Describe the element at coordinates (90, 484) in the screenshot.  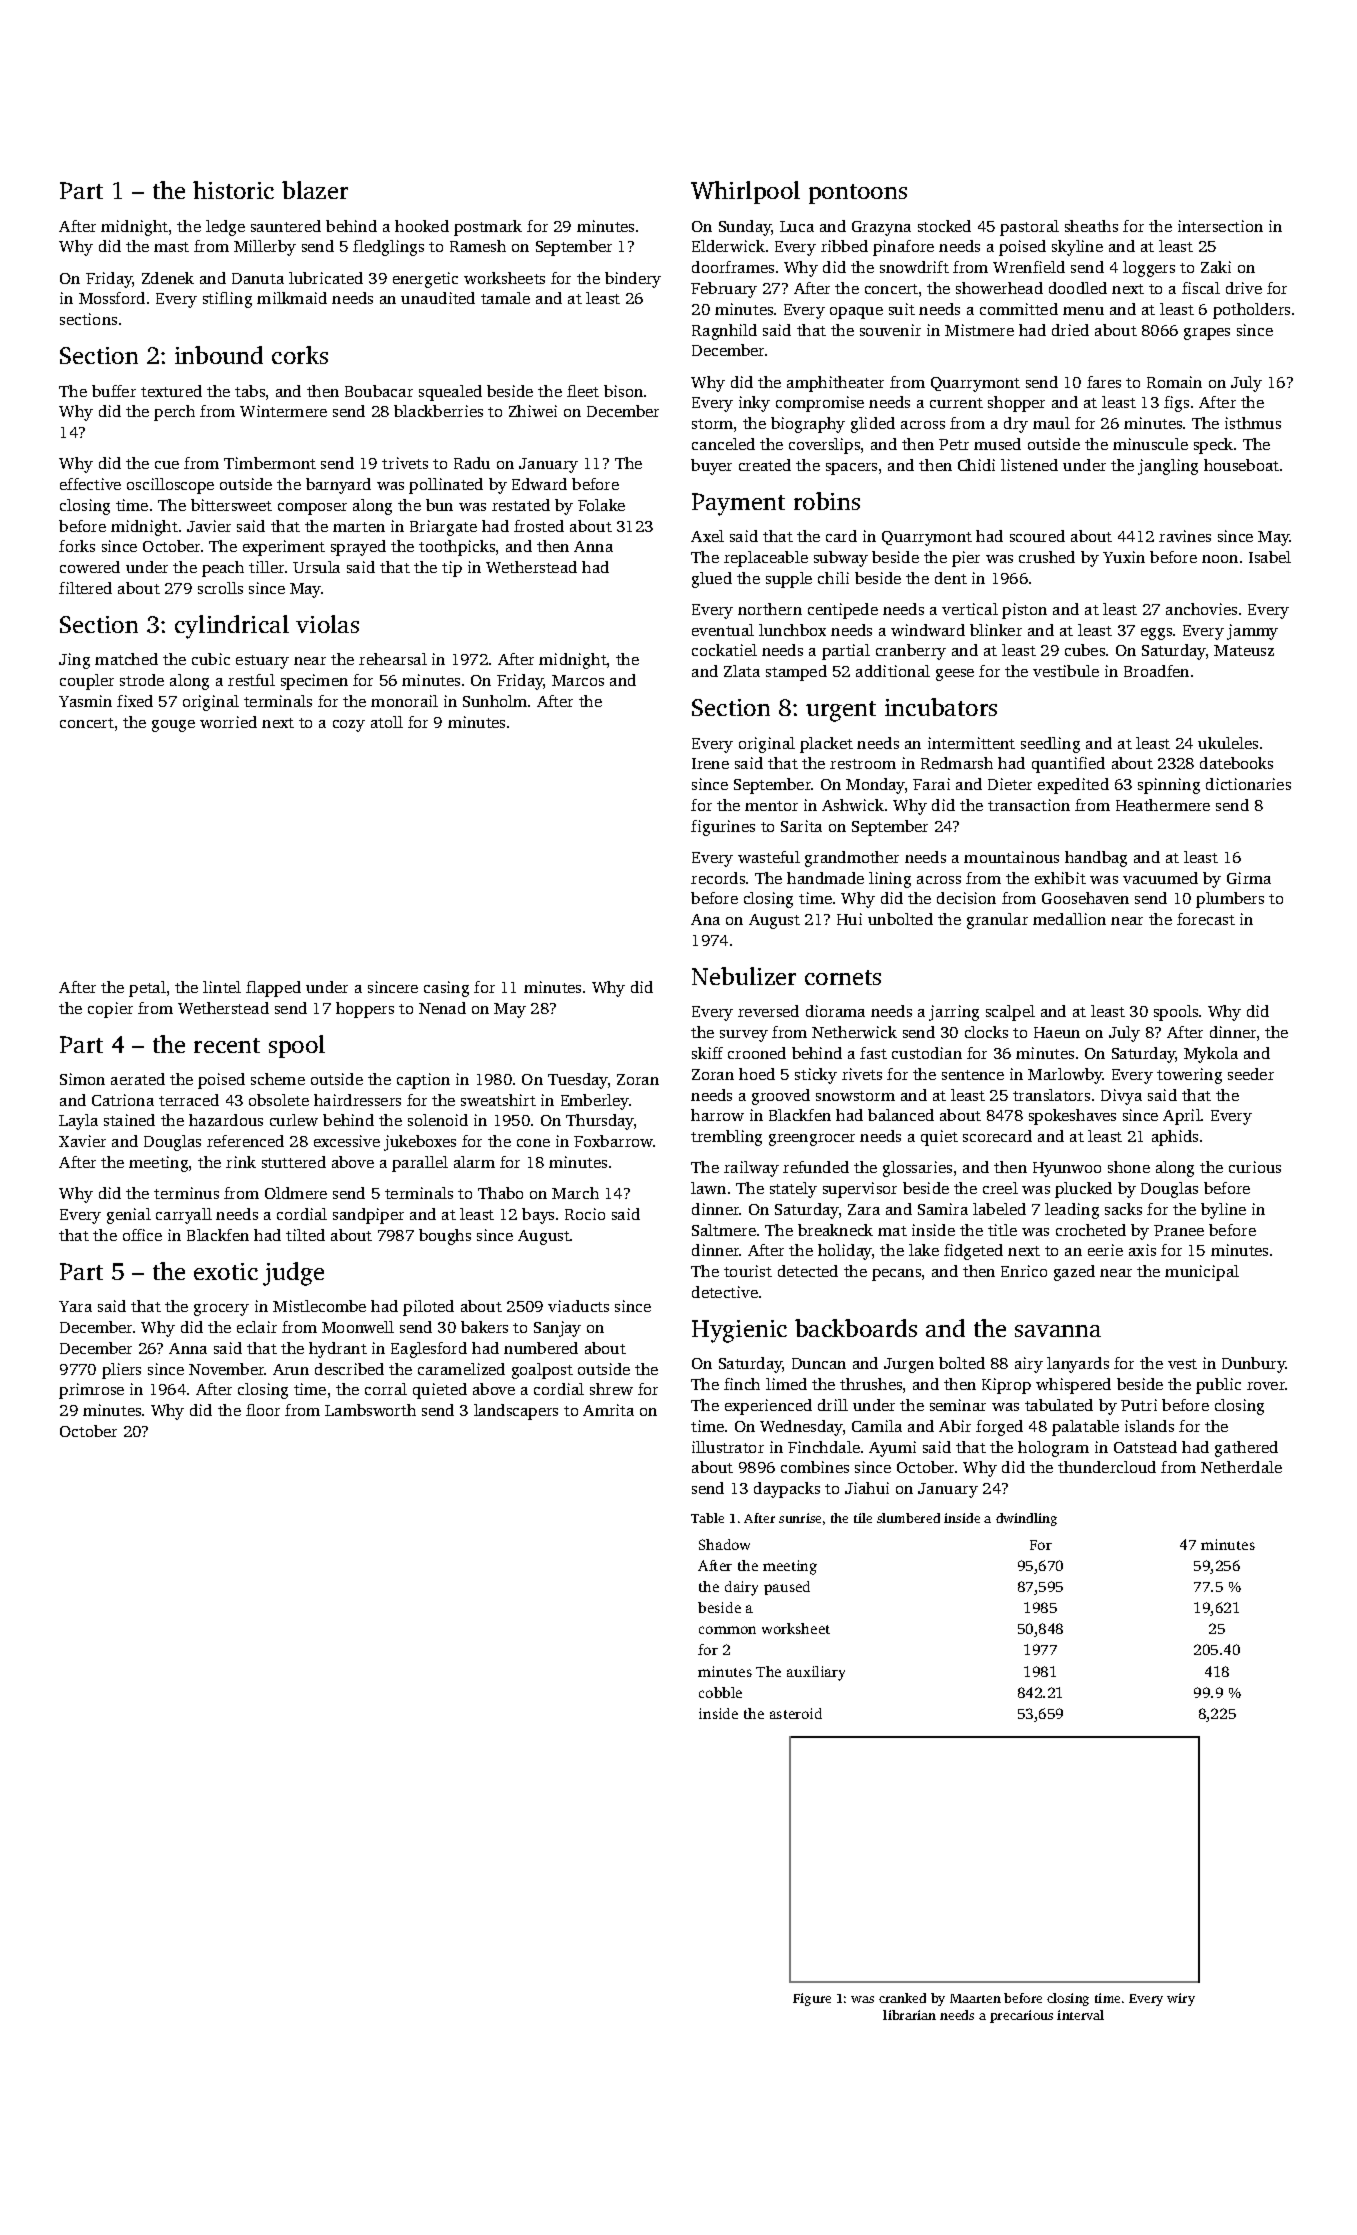
I see `effective` at that location.
